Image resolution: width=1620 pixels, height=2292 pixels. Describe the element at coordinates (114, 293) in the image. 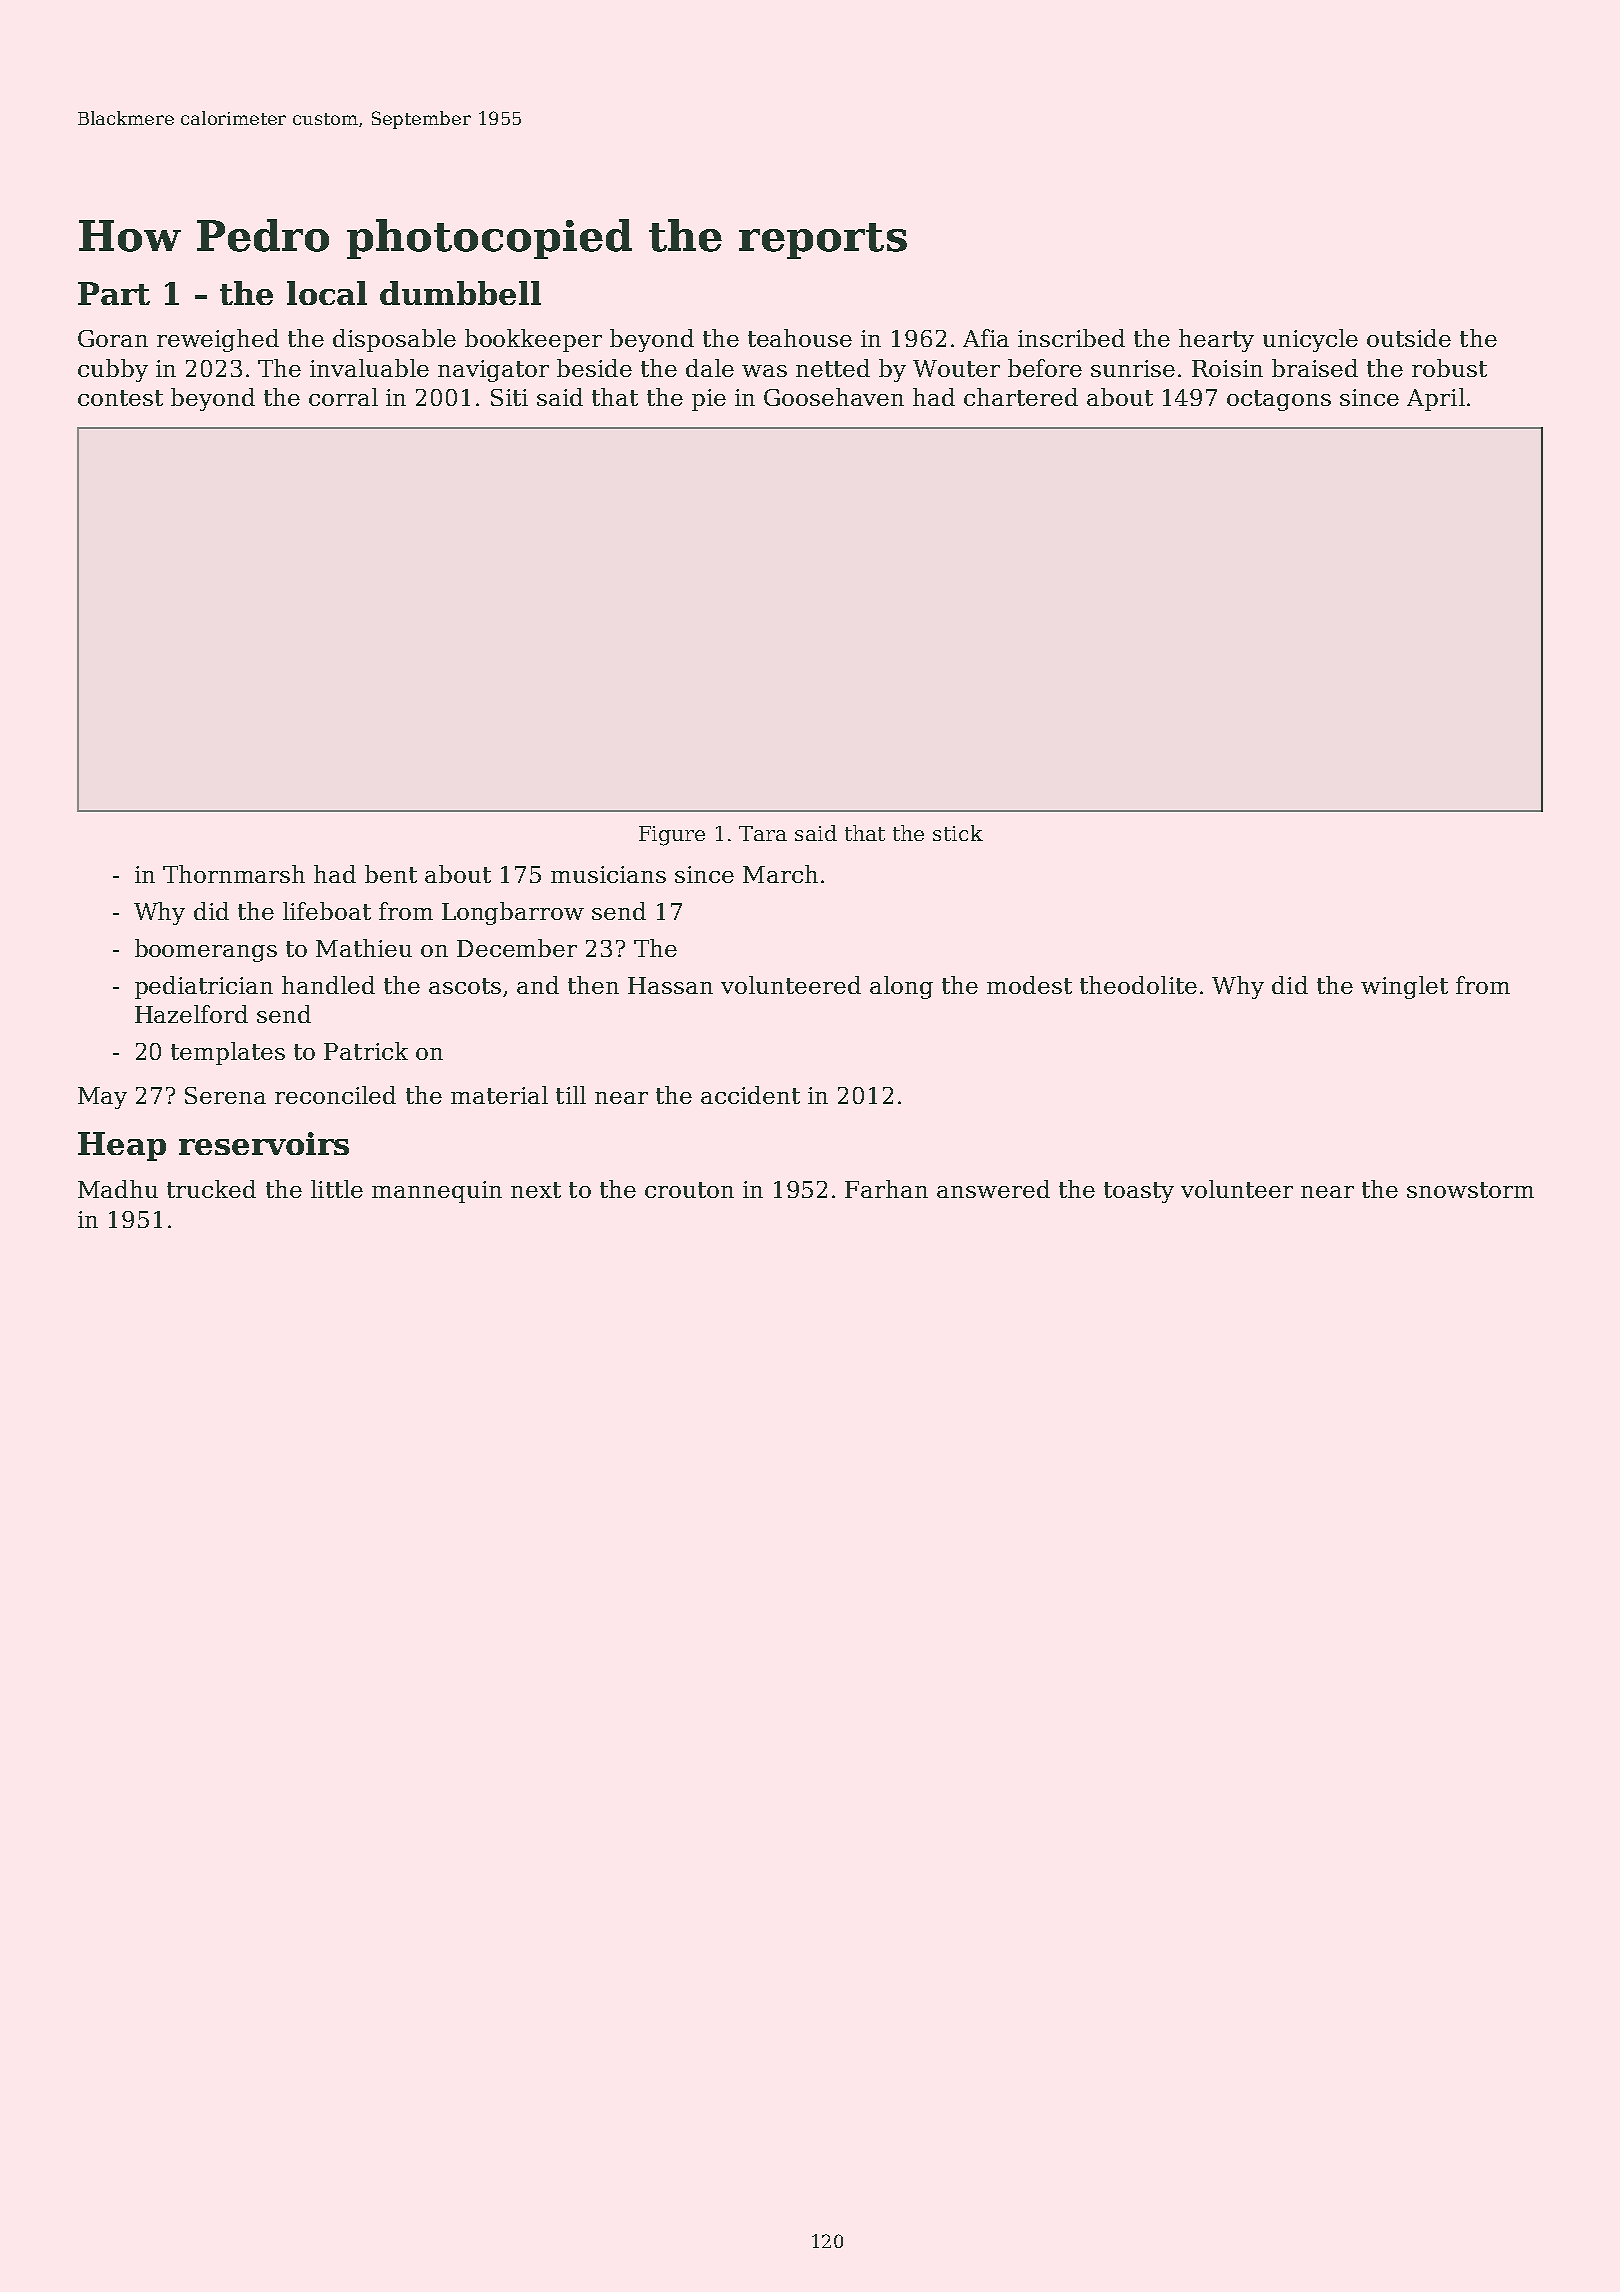

I see `Part` at that location.
